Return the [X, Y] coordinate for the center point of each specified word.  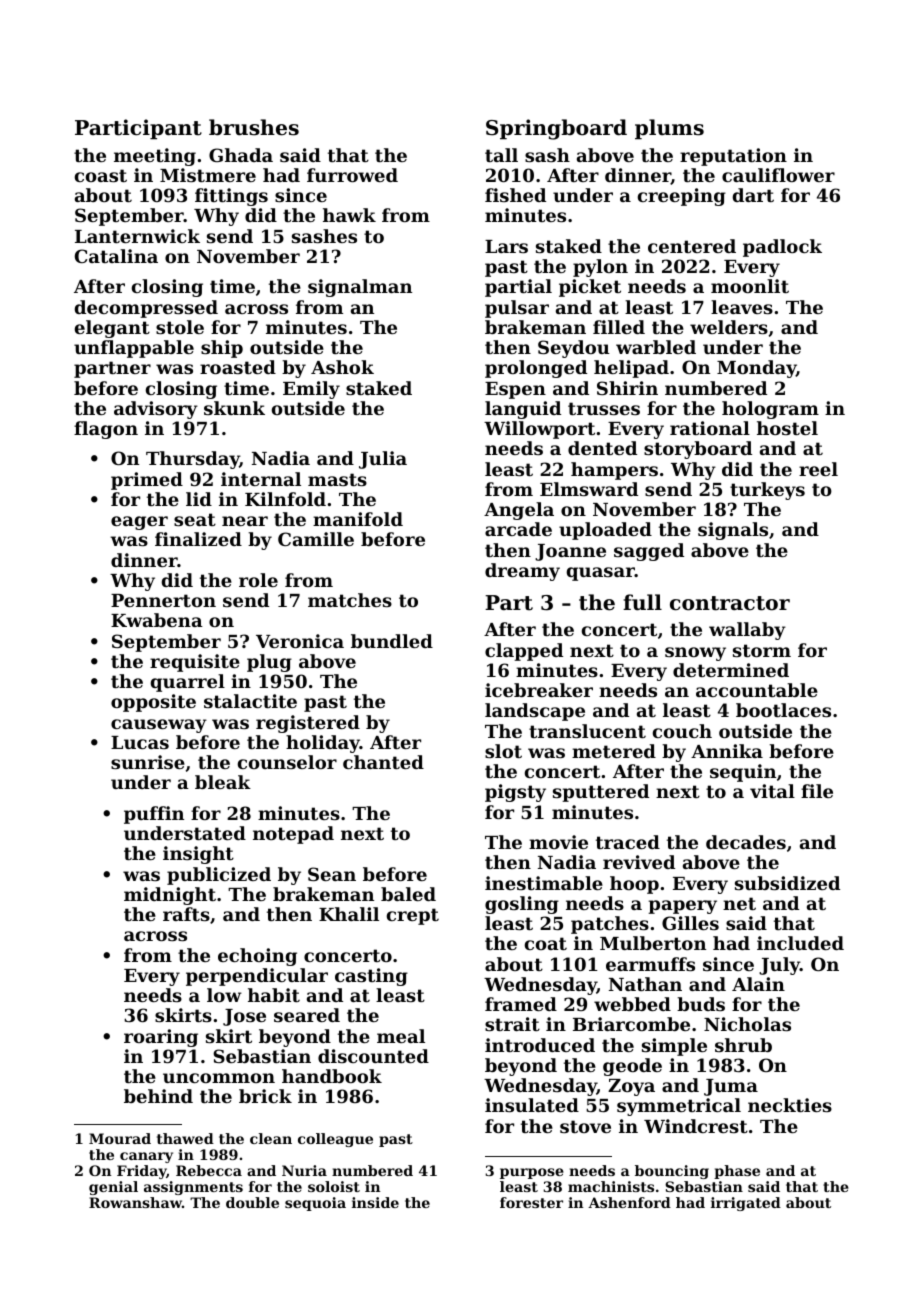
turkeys [767, 491]
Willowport [539, 430]
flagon [106, 430]
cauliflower [778, 175]
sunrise [148, 762]
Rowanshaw [135, 1202]
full [642, 602]
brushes [254, 127]
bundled [392, 641]
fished [515, 195]
